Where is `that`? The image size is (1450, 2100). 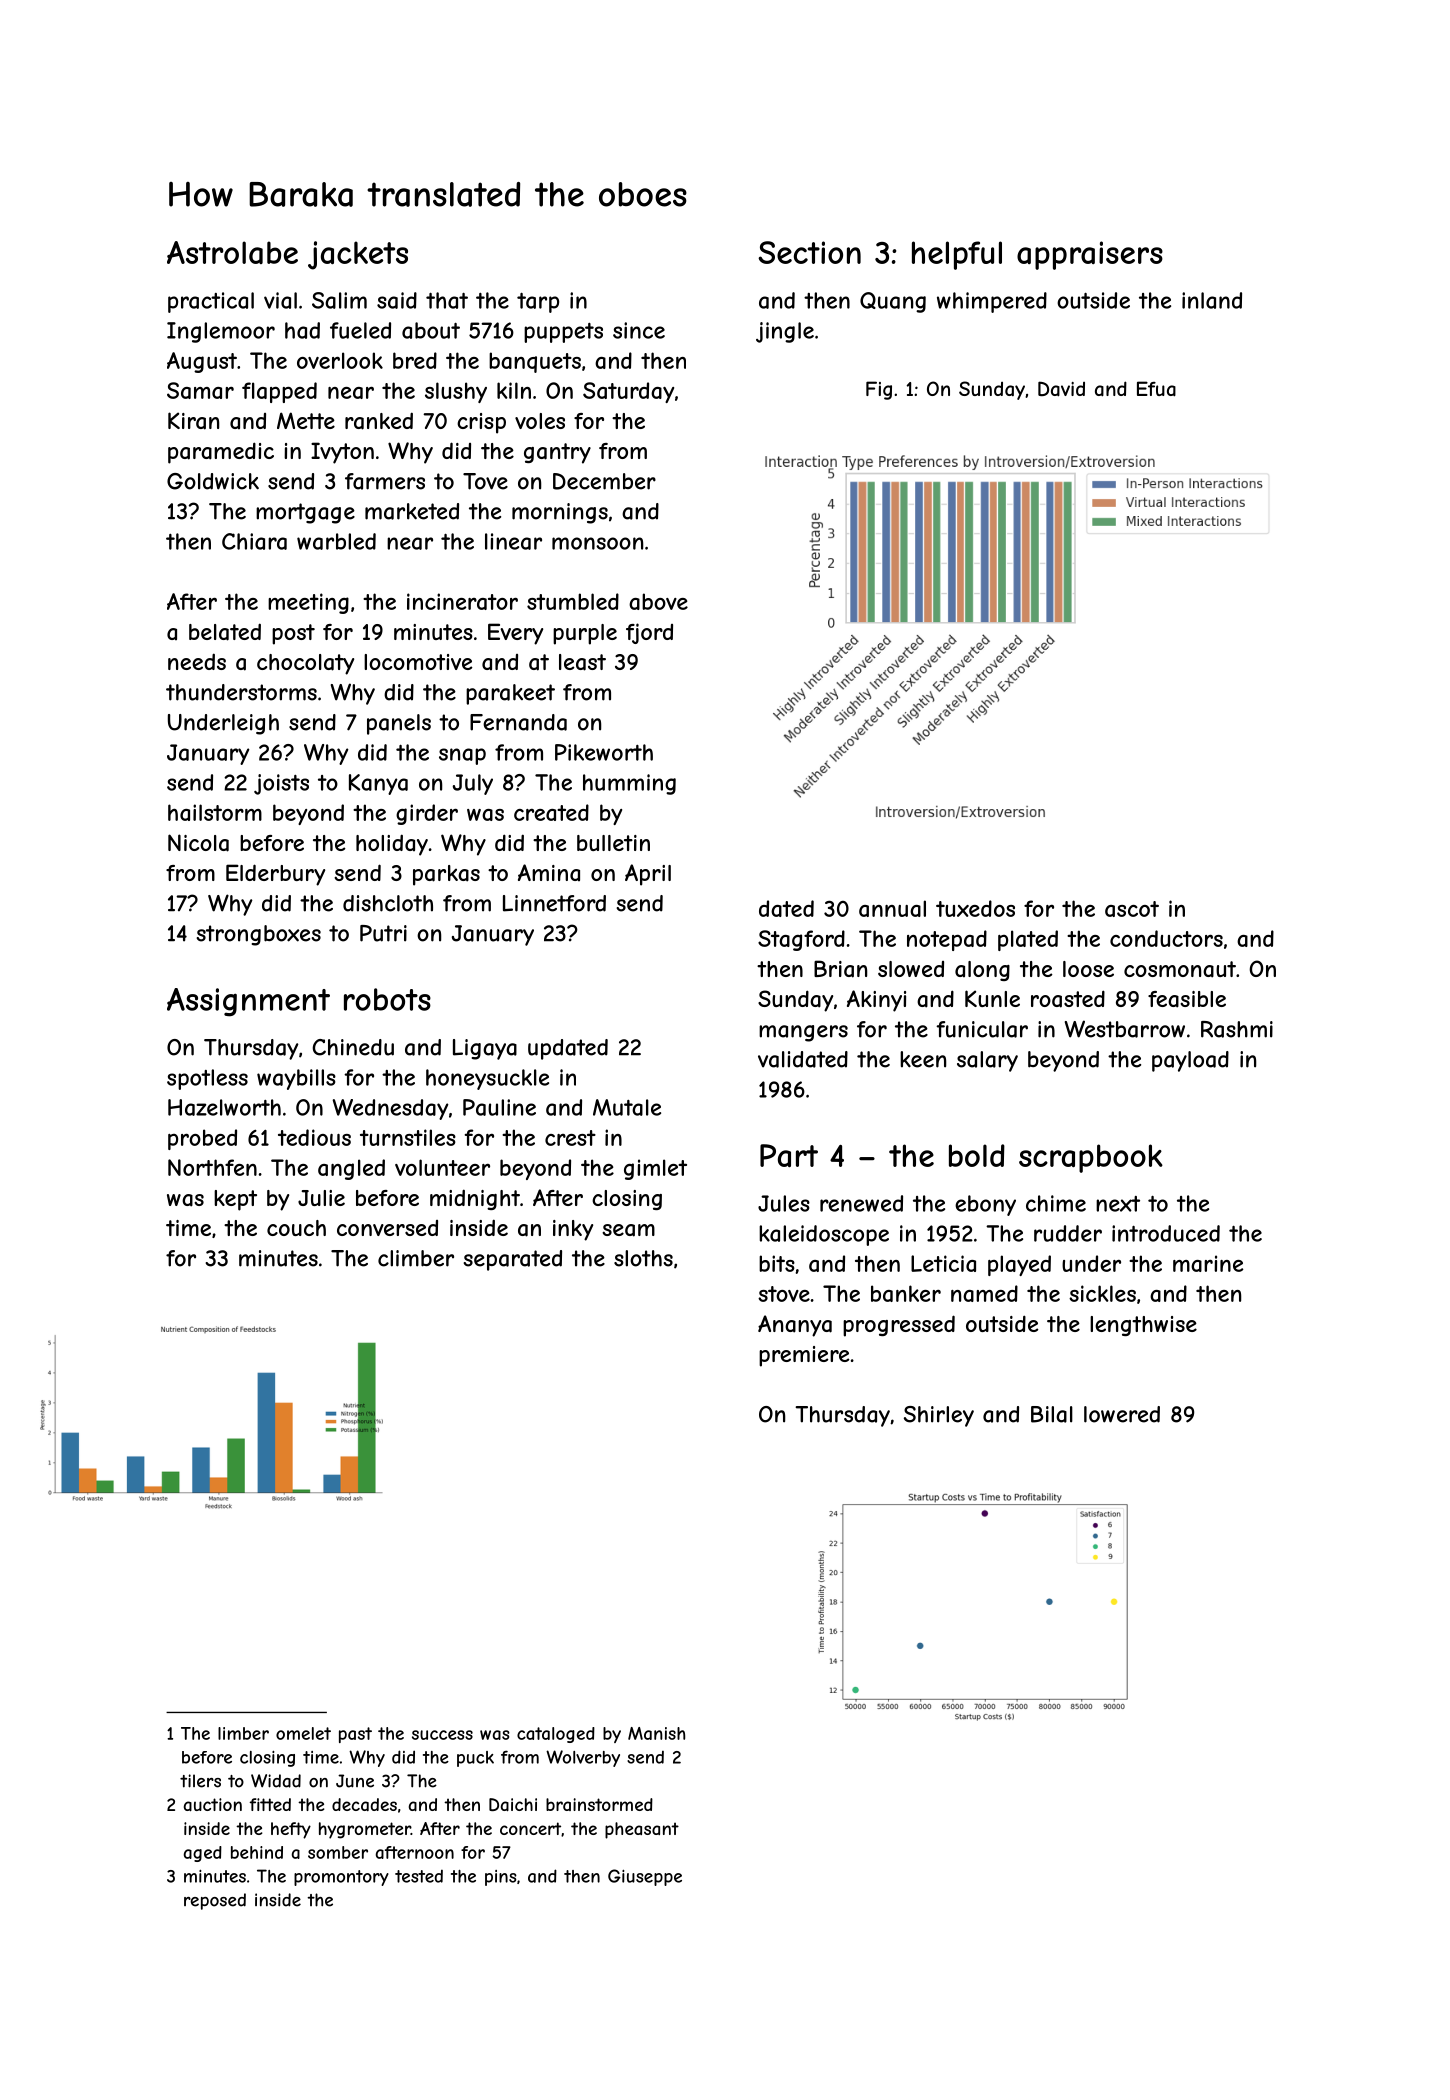
that is located at coordinates (447, 300).
